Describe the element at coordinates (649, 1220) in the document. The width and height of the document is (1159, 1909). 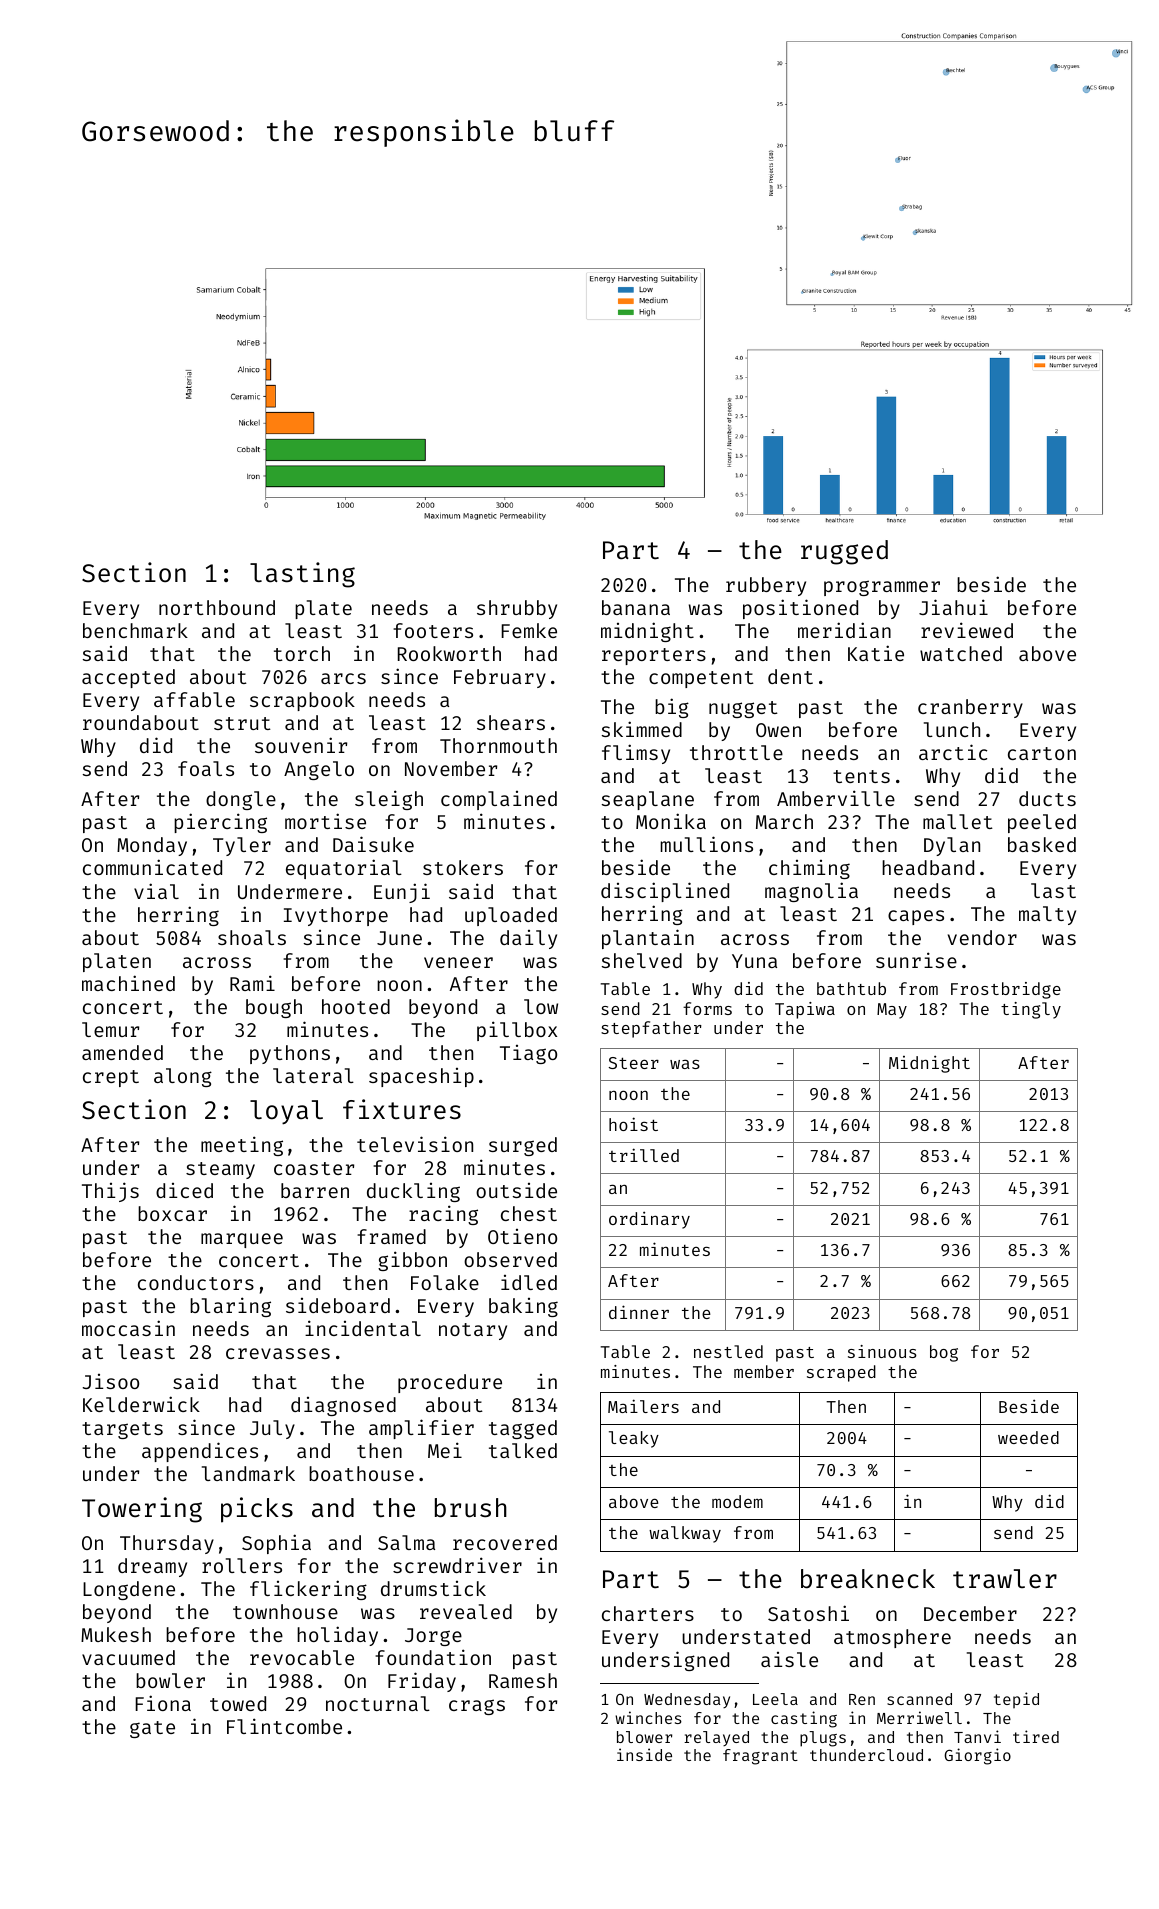
I see `ordinary` at that location.
